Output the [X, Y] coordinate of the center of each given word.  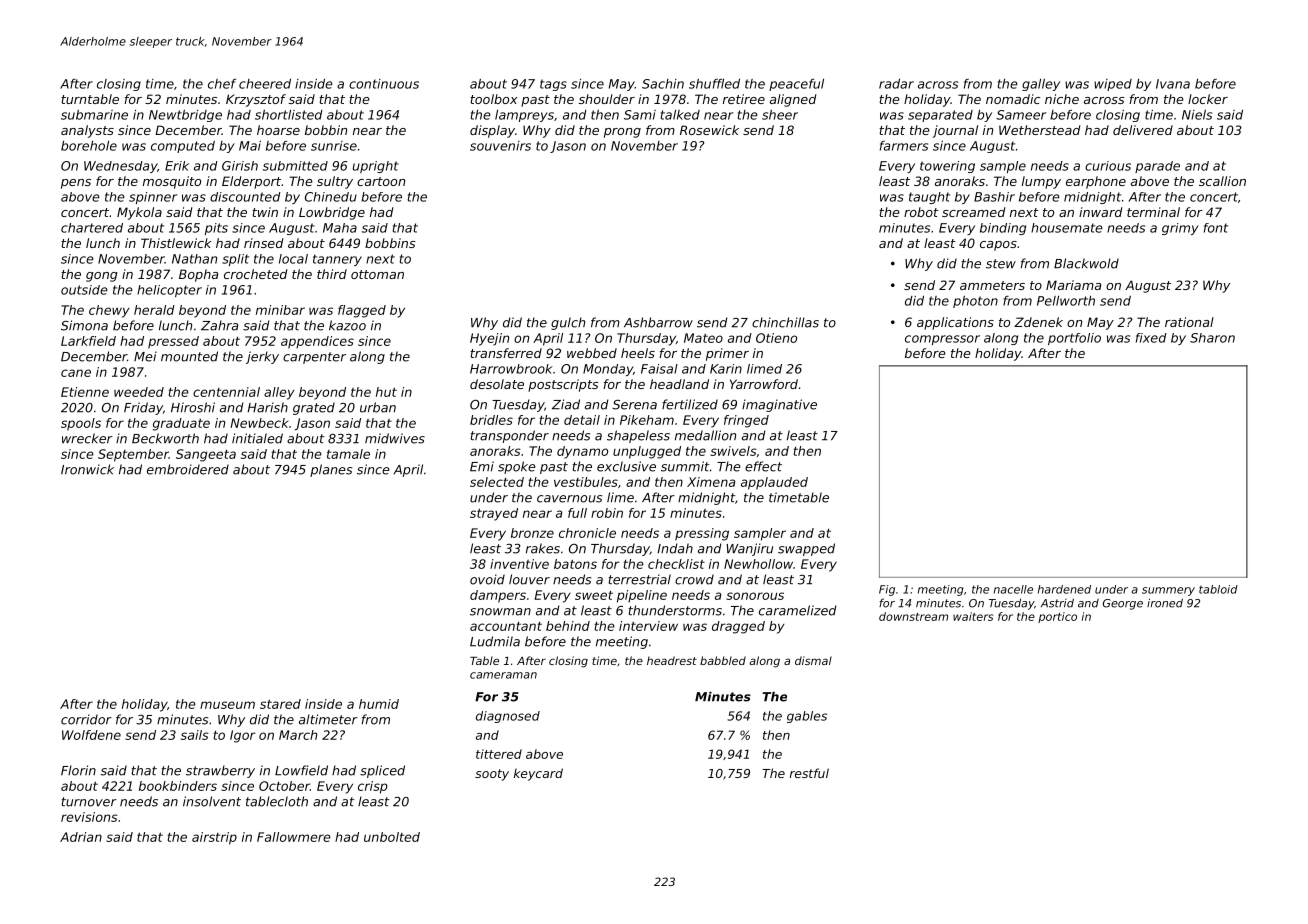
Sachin [663, 84]
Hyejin [489, 339]
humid [379, 704]
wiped [1113, 85]
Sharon [1212, 338]
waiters [973, 616]
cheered [265, 84]
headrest [672, 660]
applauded [774, 483]
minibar [280, 310]
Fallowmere [294, 837]
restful [809, 773]
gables [807, 717]
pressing [702, 534]
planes [331, 470]
